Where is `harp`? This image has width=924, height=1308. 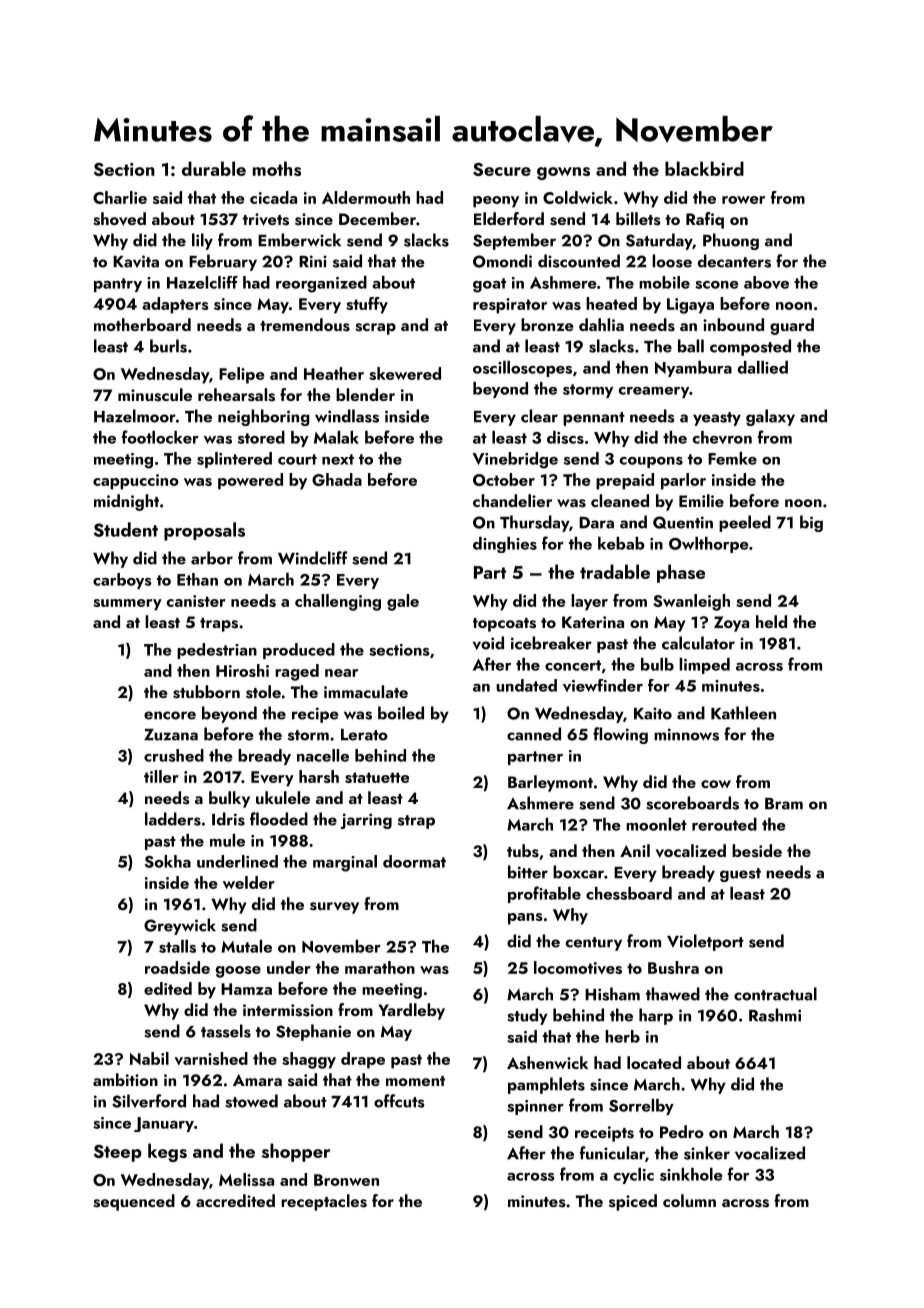 harp is located at coordinates (656, 1016).
